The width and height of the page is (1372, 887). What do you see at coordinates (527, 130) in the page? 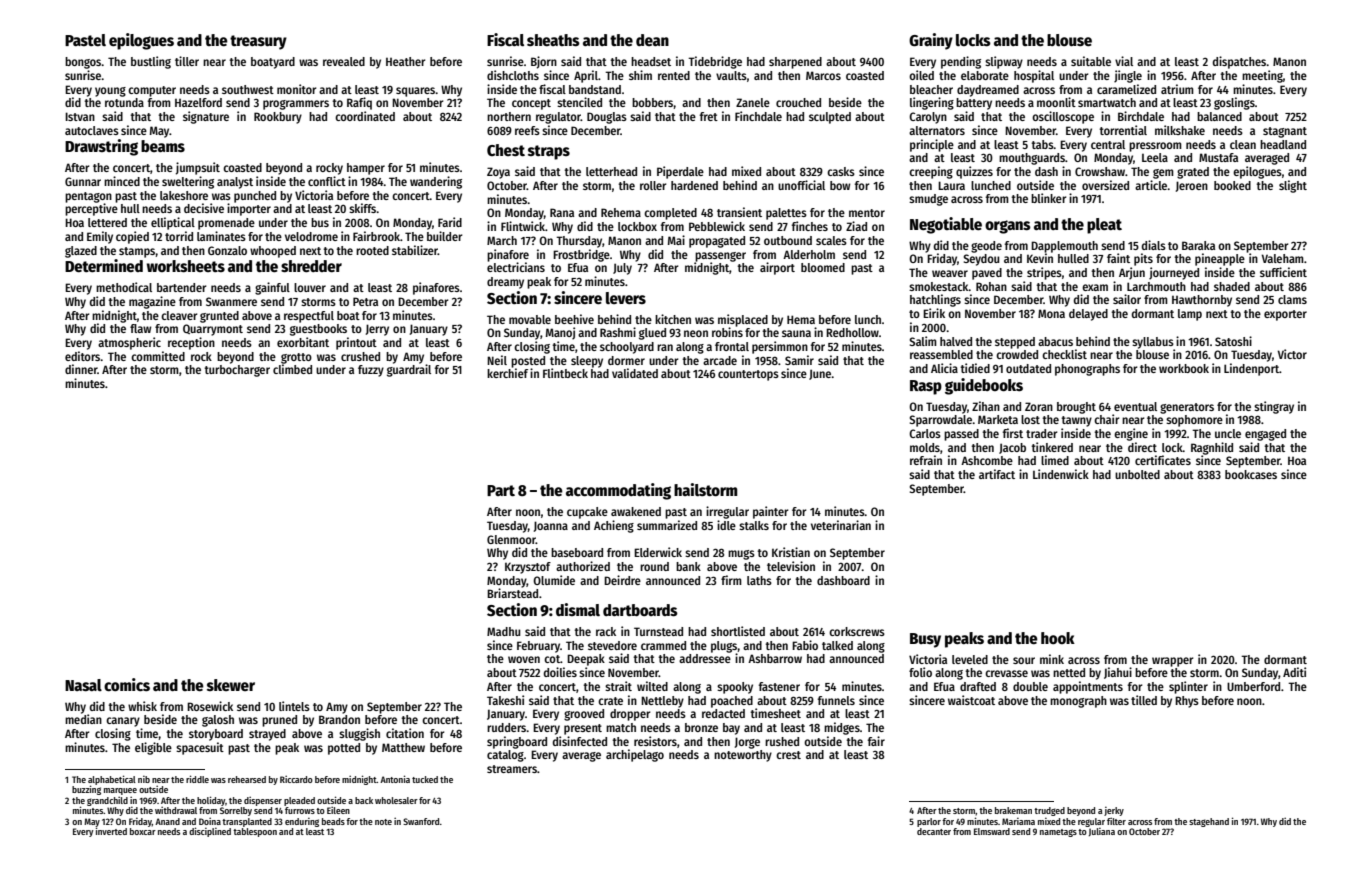
I see `reefs` at bounding box center [527, 130].
